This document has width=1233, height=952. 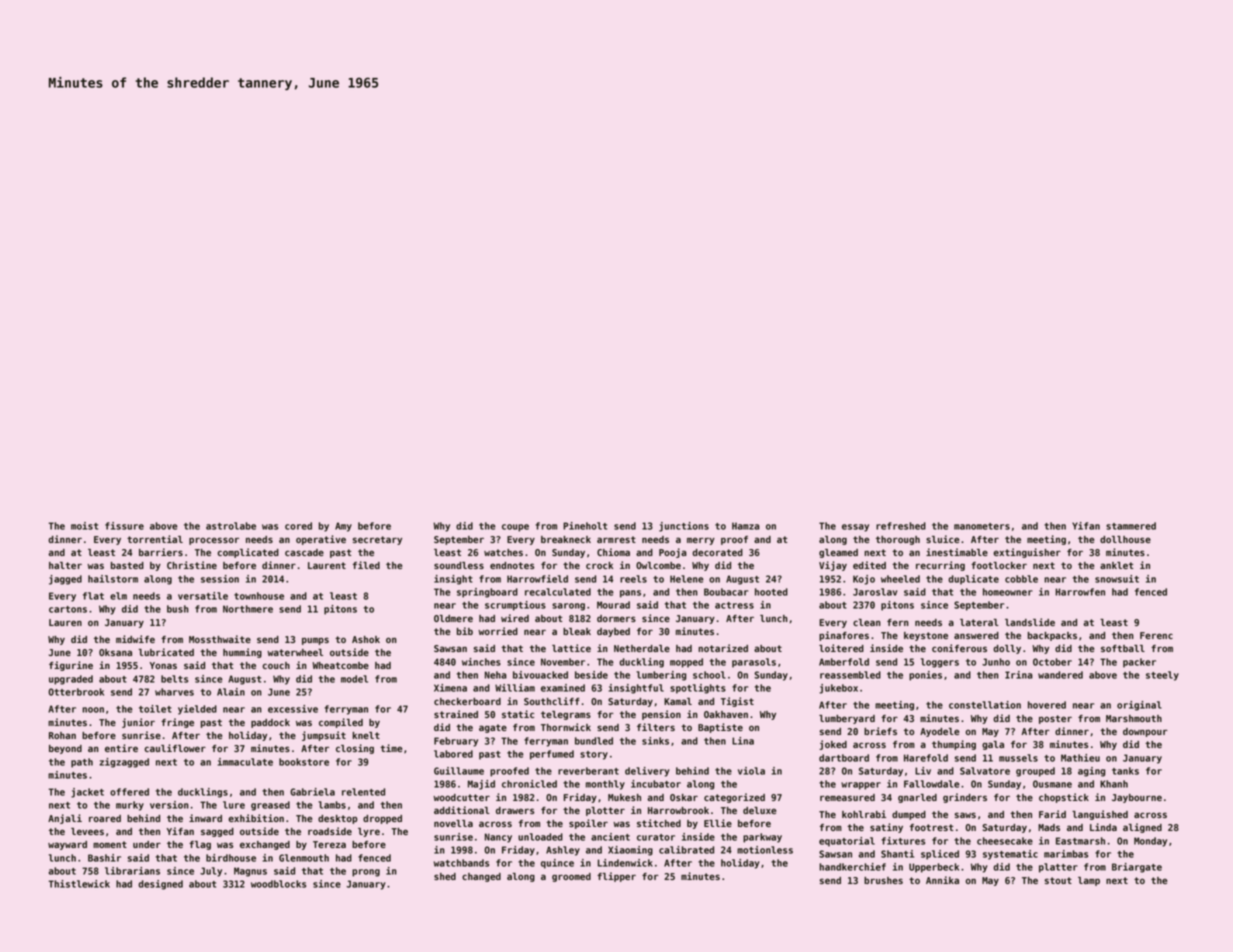 I want to click on parkway, so click(x=762, y=838).
